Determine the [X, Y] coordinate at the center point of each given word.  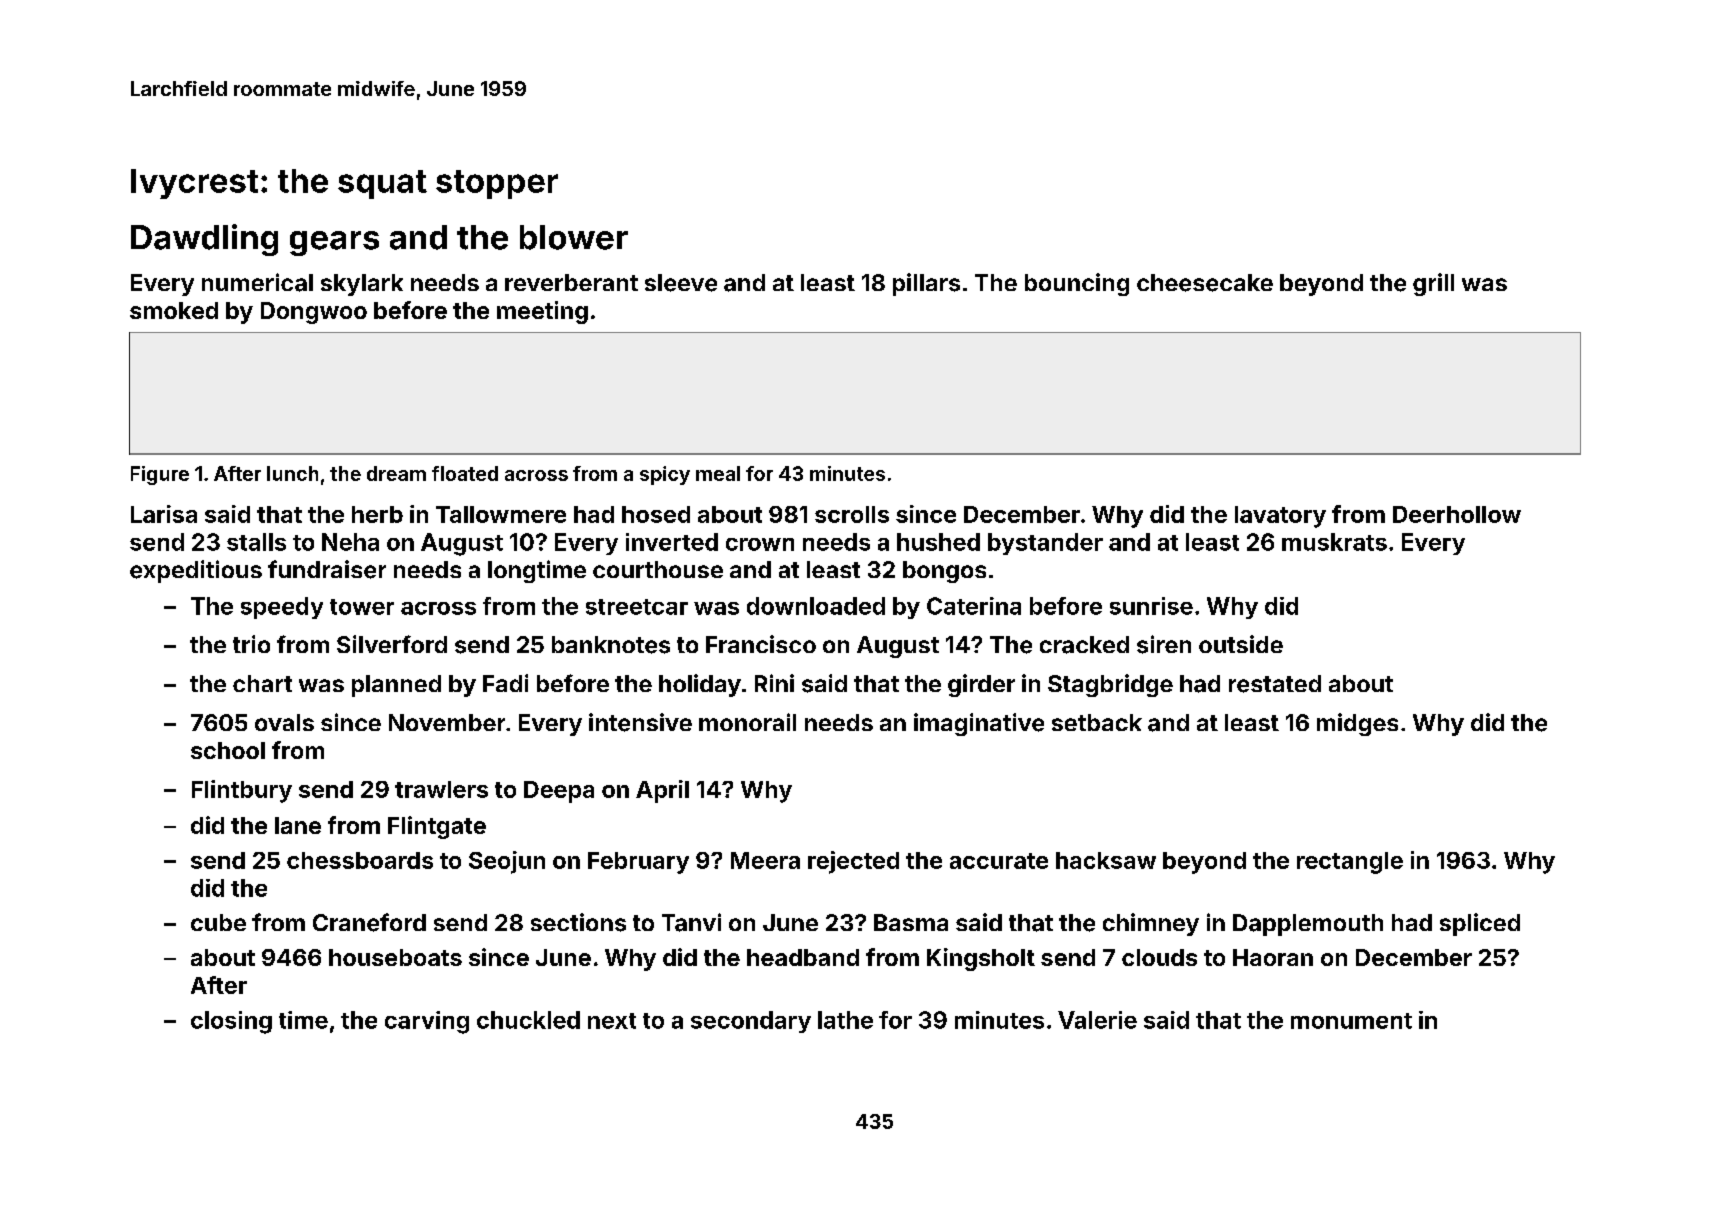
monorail [747, 722]
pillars [926, 284]
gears [334, 243]
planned [396, 686]
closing [231, 1022]
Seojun [507, 862]
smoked [174, 310]
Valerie [1097, 1020]
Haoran [1273, 957]
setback [1097, 722]
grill [1433, 284]
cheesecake [1205, 283]
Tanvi [691, 922]
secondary [751, 1022]
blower [574, 237]
